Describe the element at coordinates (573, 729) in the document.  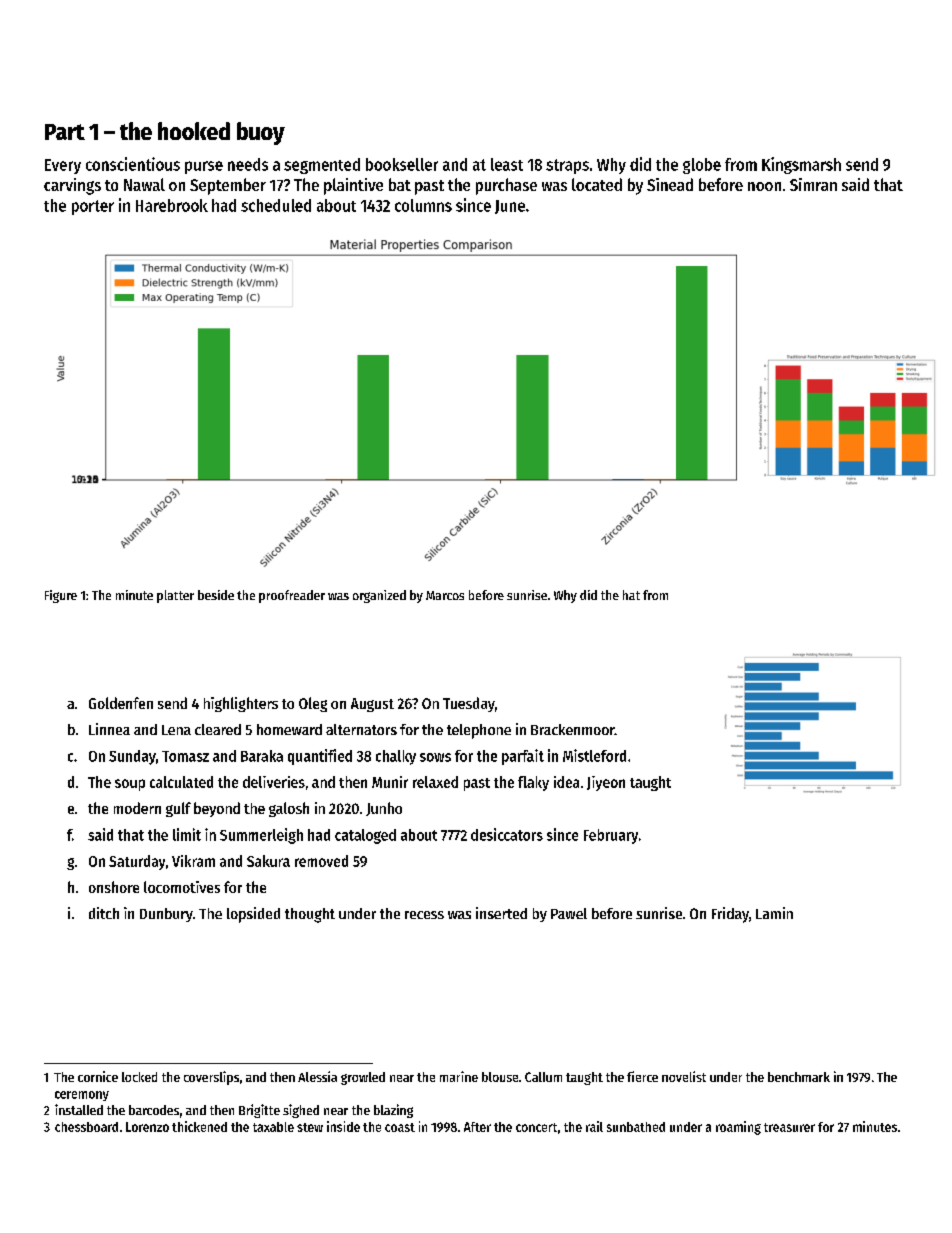
I see `Brackenmoor` at that location.
